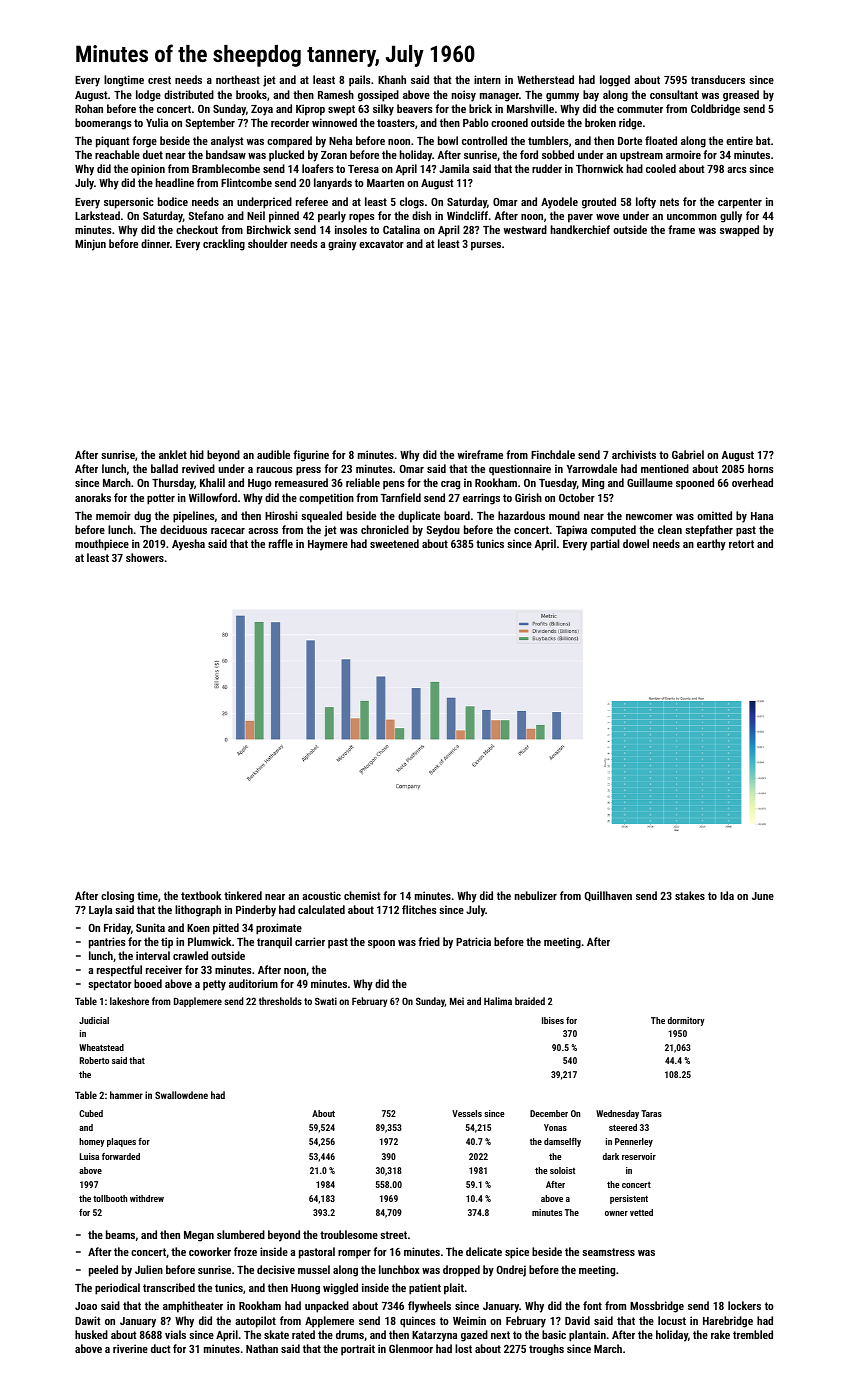  I want to click on Tapiwa, so click(571, 531).
